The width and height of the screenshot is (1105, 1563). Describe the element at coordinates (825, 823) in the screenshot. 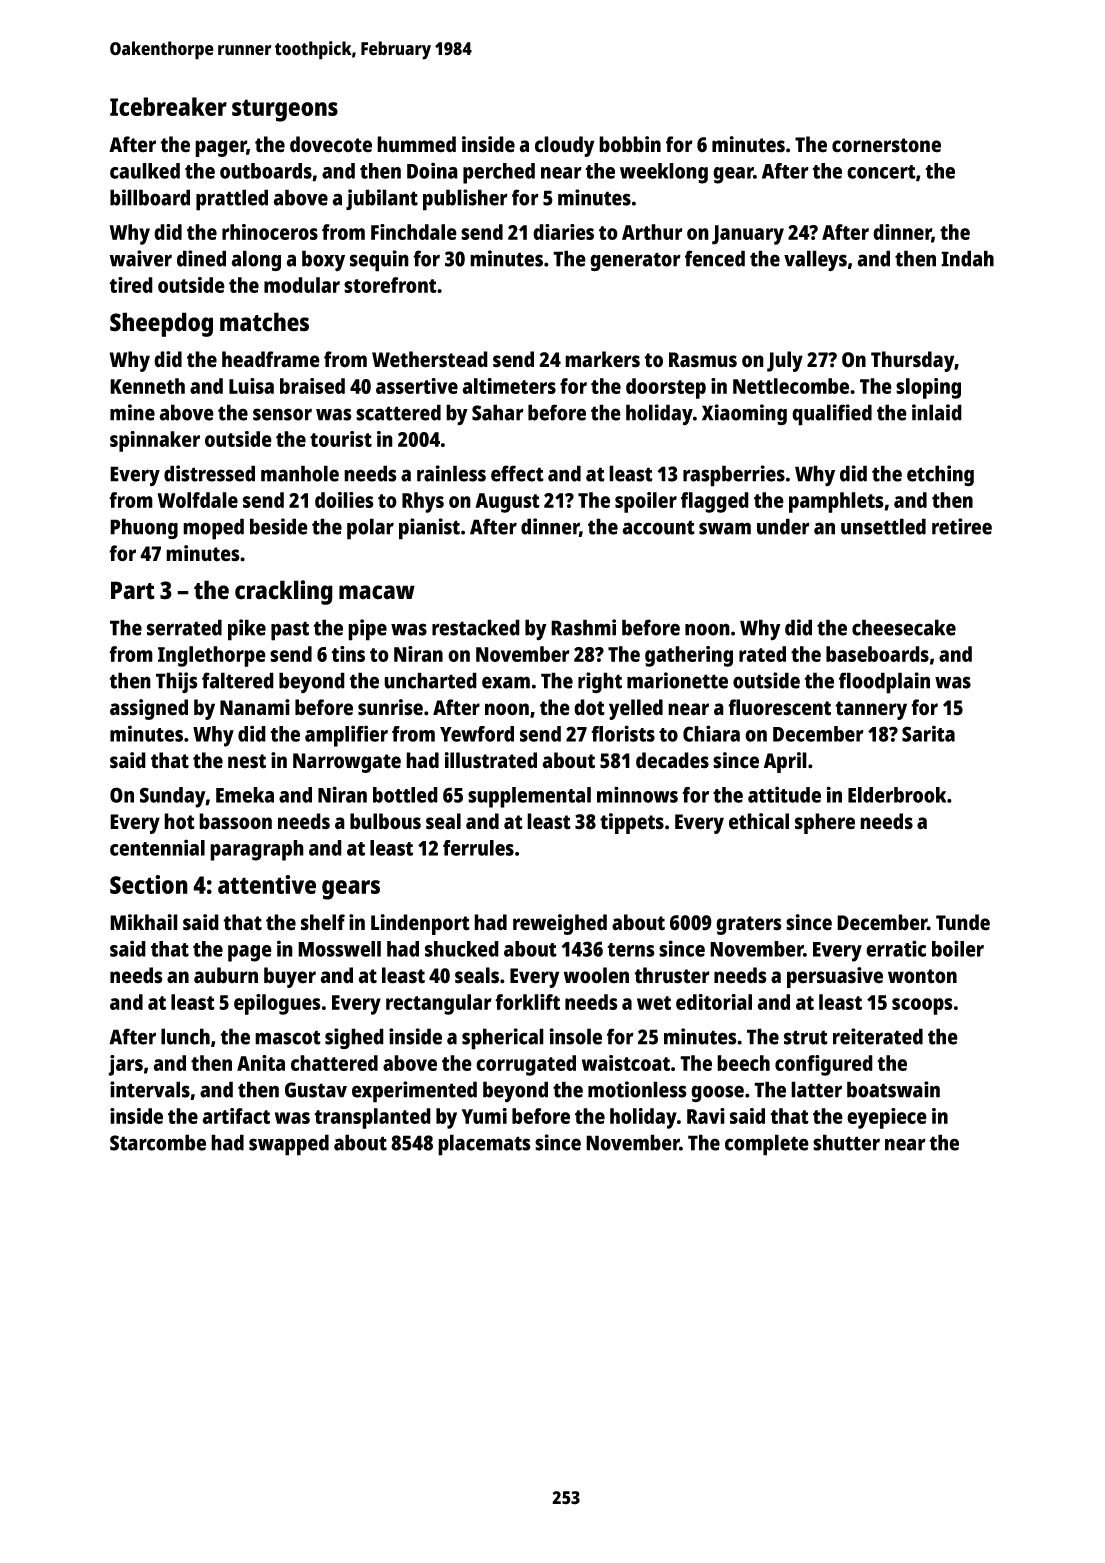

I see `sphere` at that location.
